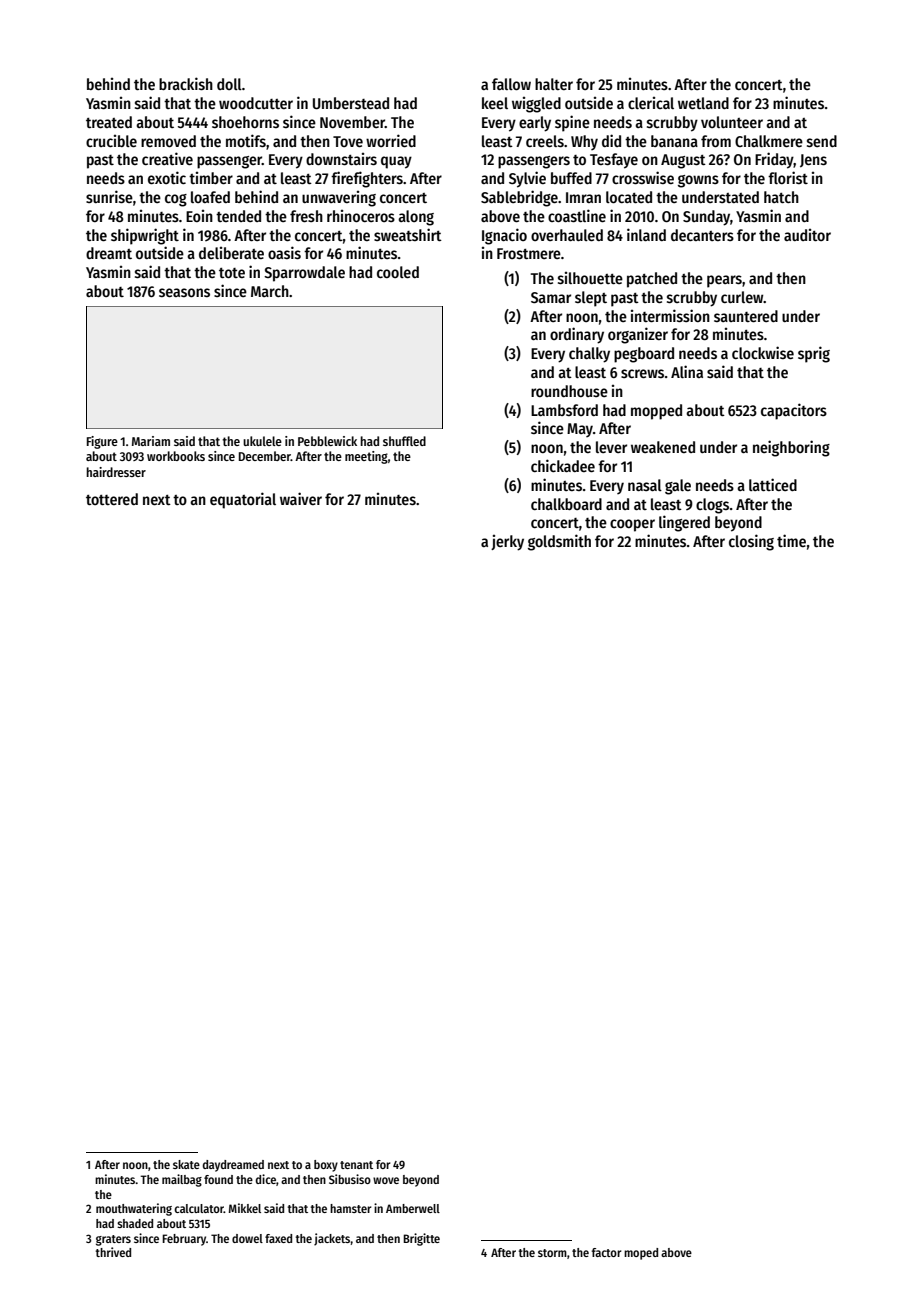  What do you see at coordinates (243, 500) in the page?
I see `equatorial` at bounding box center [243, 500].
